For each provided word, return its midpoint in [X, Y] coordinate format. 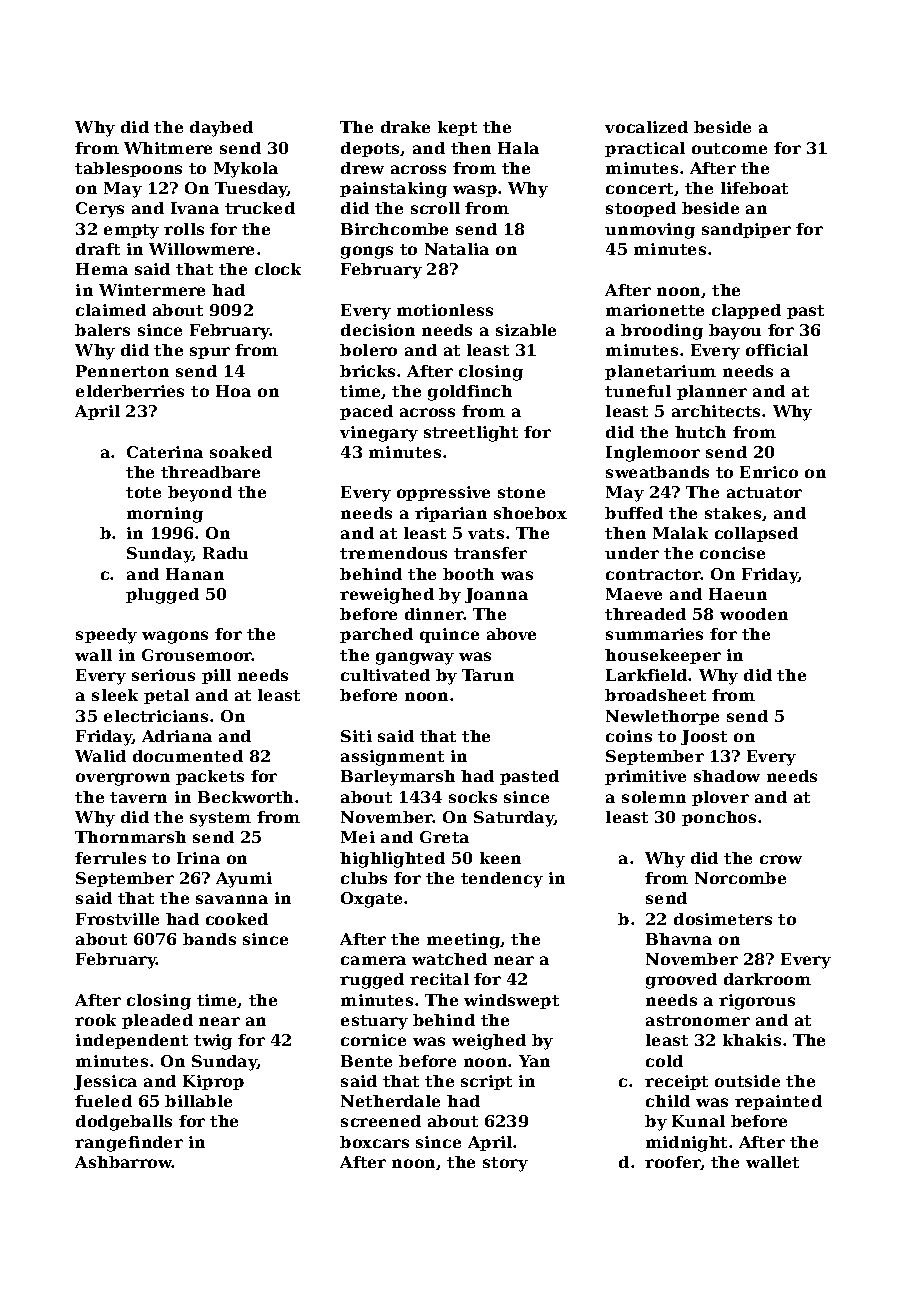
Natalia [457, 249]
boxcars [374, 1142]
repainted [778, 1102]
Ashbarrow [123, 1162]
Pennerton [122, 371]
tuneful [638, 391]
